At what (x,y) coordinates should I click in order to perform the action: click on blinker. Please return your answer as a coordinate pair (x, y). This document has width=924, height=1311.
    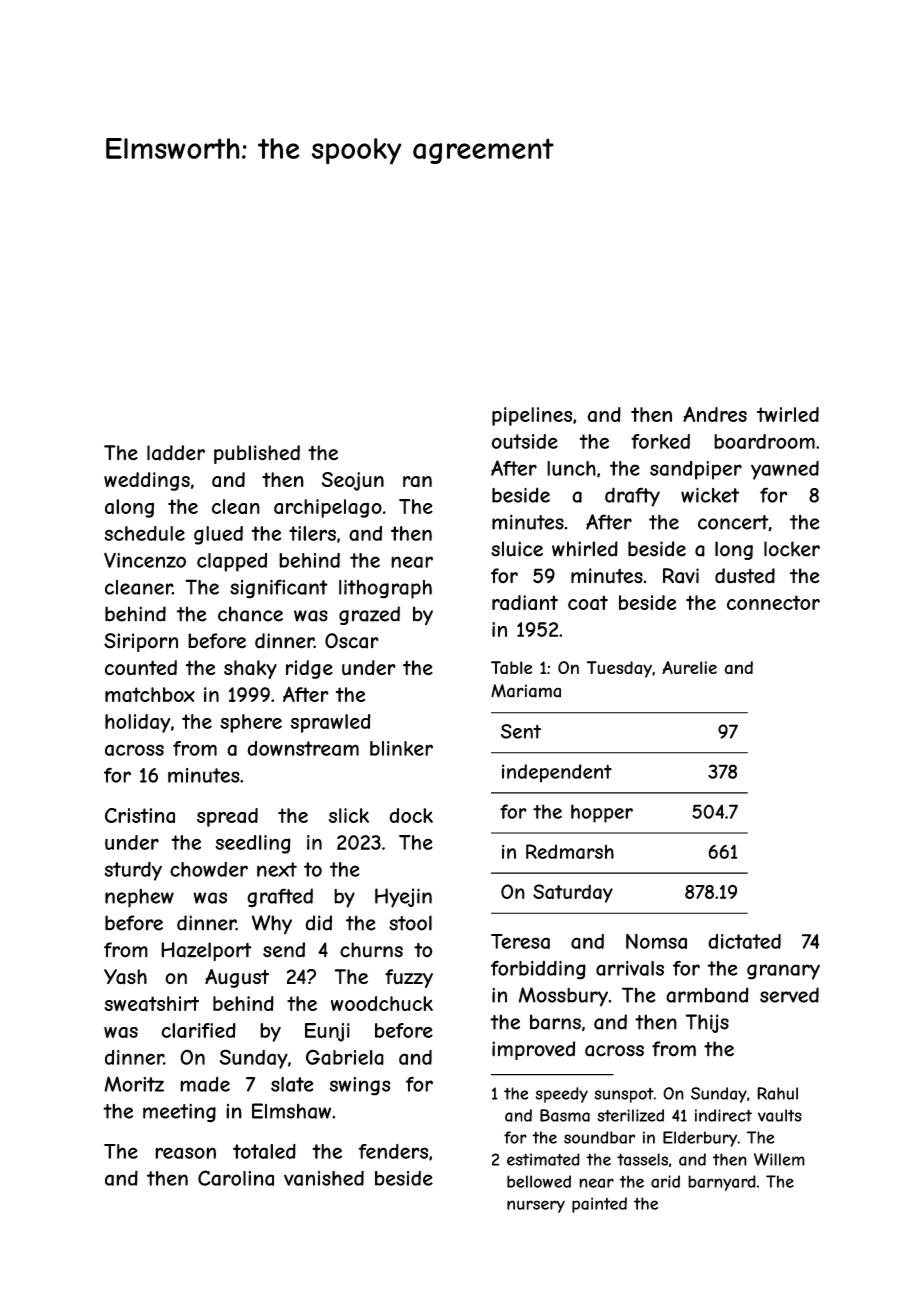
    Looking at the image, I should click on (401, 748).
